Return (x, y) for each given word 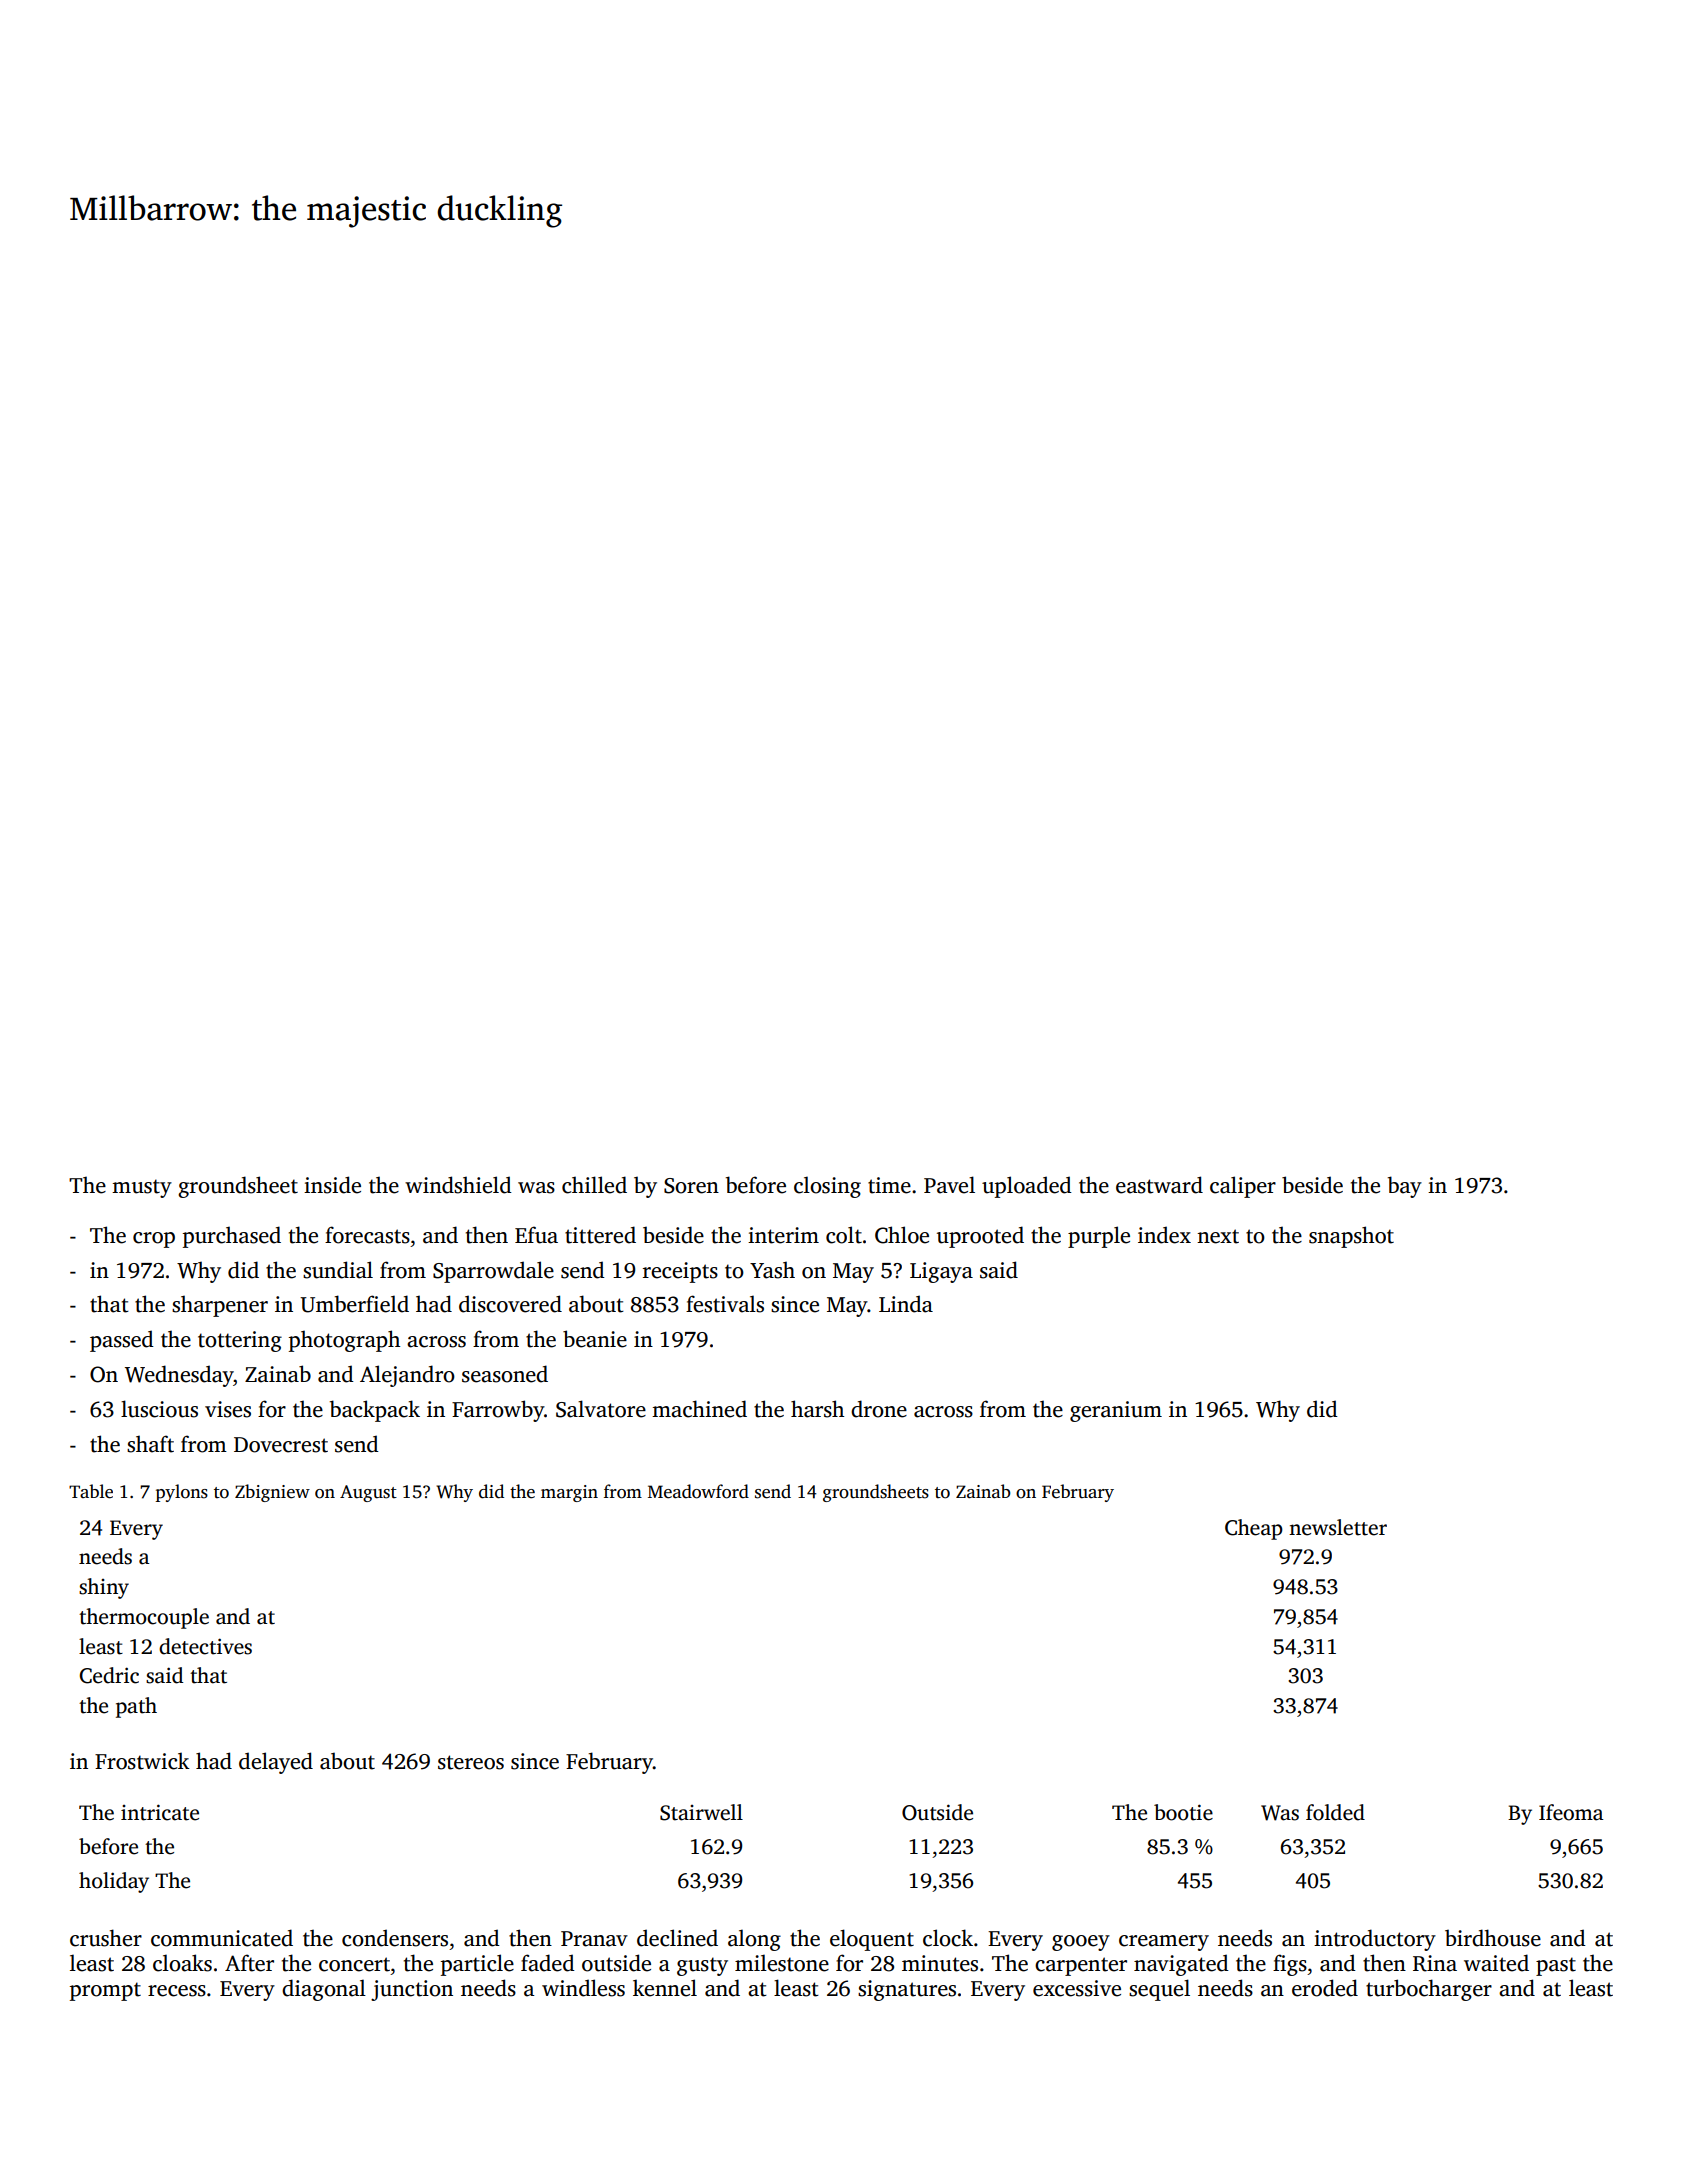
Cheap (1254, 1529)
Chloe (902, 1235)
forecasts (367, 1235)
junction (412, 1990)
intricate (160, 1812)
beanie (595, 1339)
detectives (205, 1646)
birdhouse (1493, 1938)
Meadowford (698, 1491)
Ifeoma (1571, 1812)
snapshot (1351, 1237)
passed (122, 1341)
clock (948, 1938)
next (1218, 1236)
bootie (1183, 1812)
